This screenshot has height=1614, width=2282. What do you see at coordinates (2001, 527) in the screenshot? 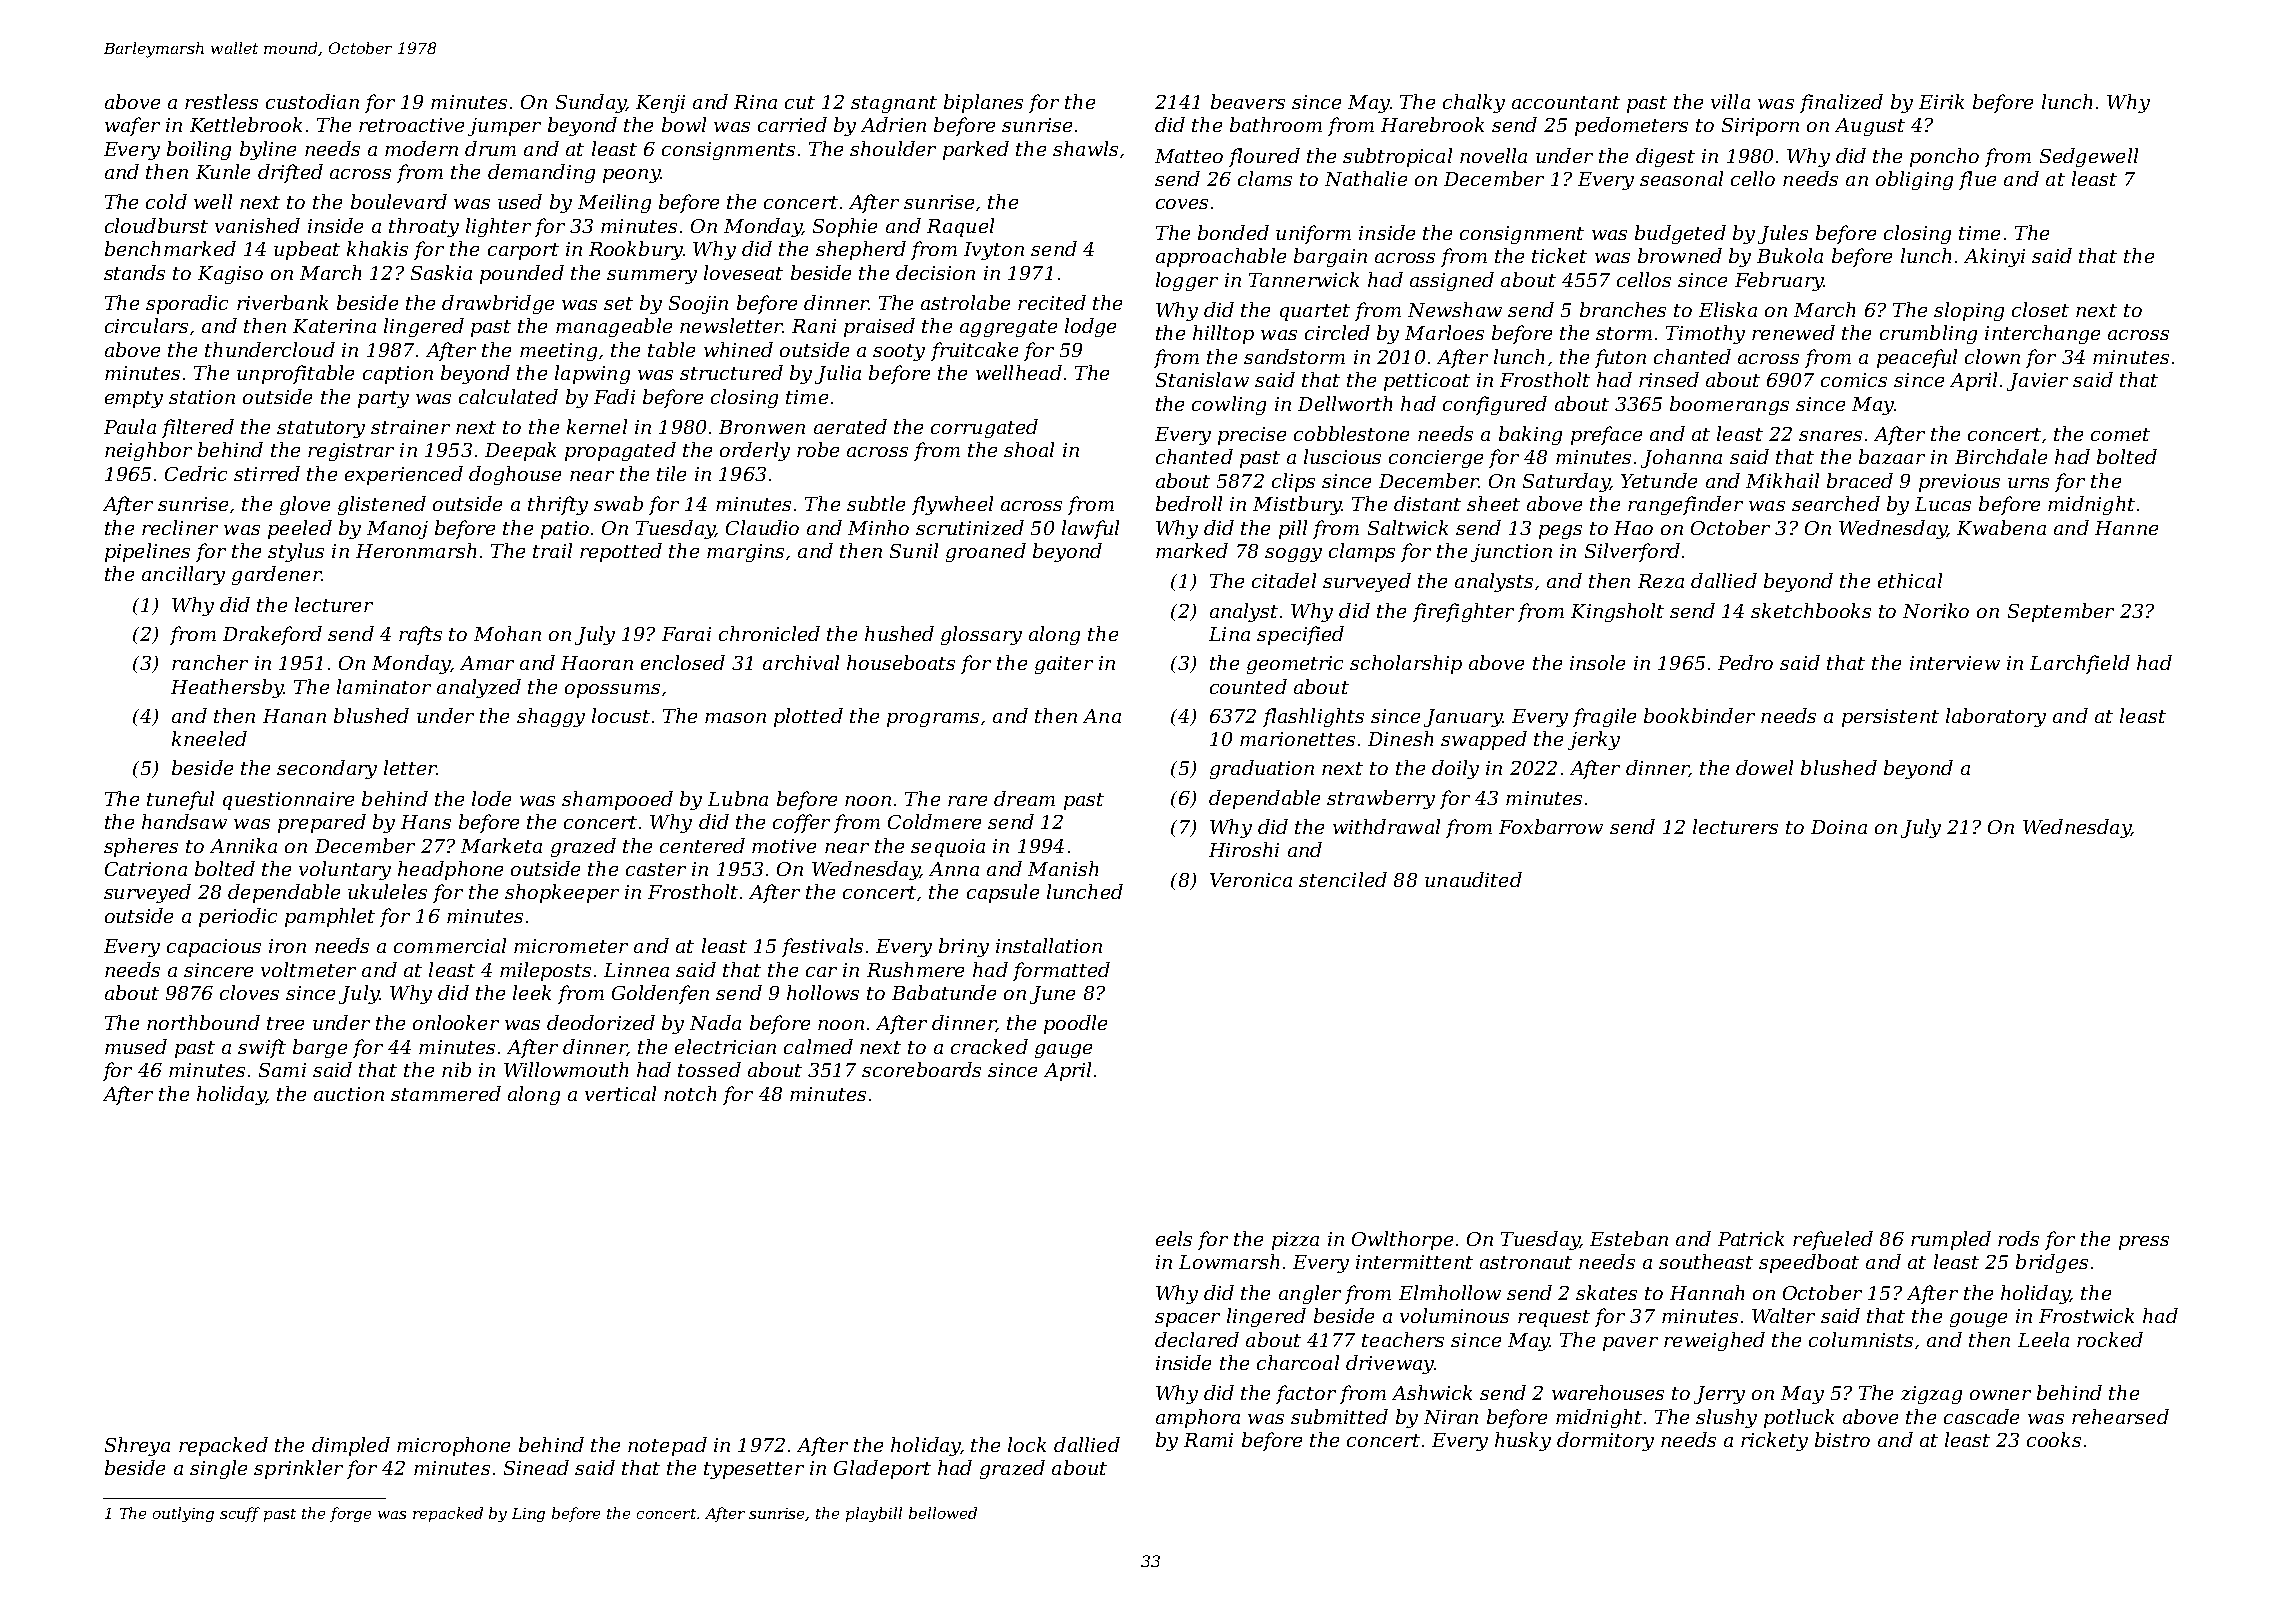
I see `Kwabena` at bounding box center [2001, 527].
